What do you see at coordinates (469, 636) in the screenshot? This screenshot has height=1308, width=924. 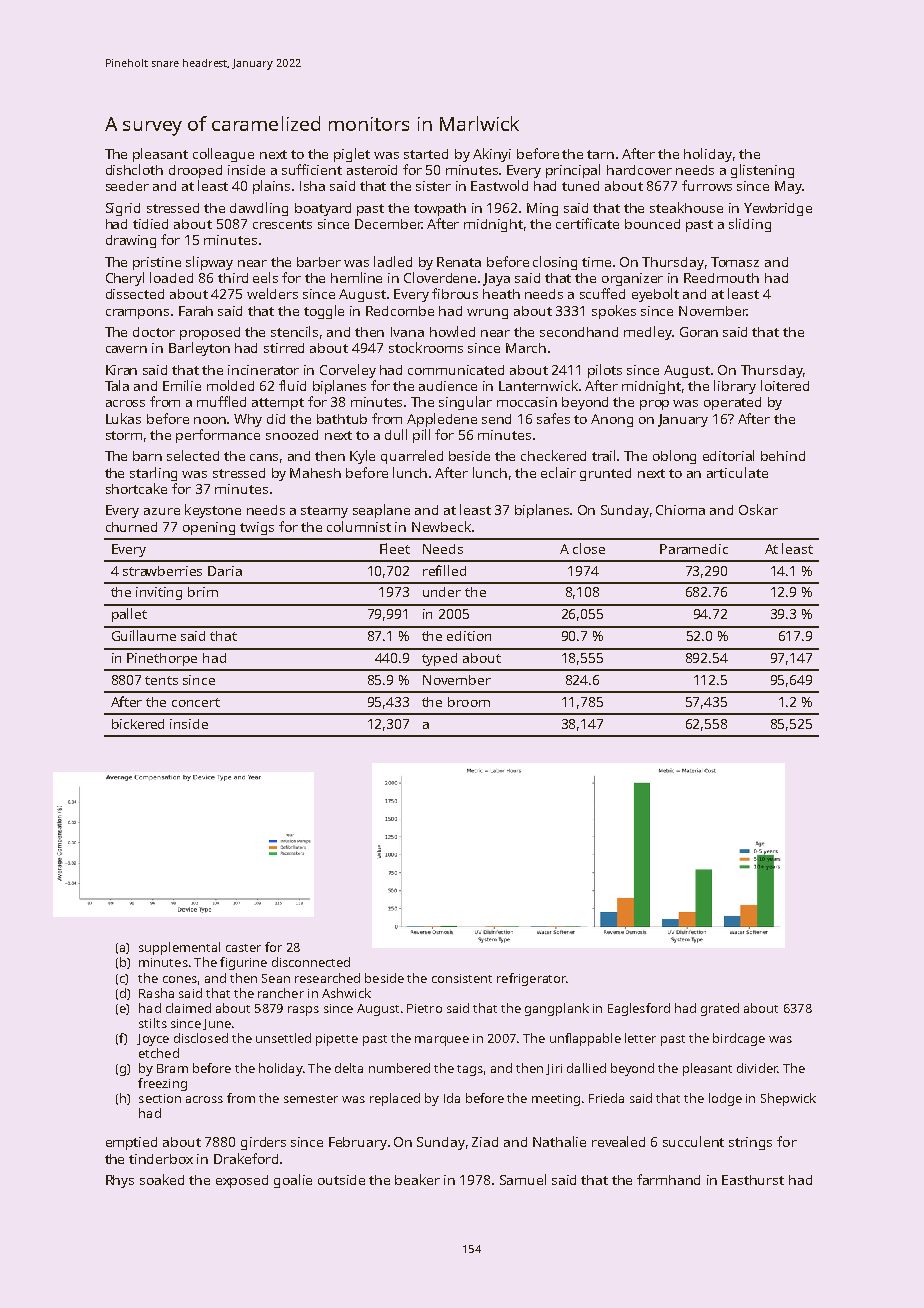 I see `edition` at bounding box center [469, 636].
